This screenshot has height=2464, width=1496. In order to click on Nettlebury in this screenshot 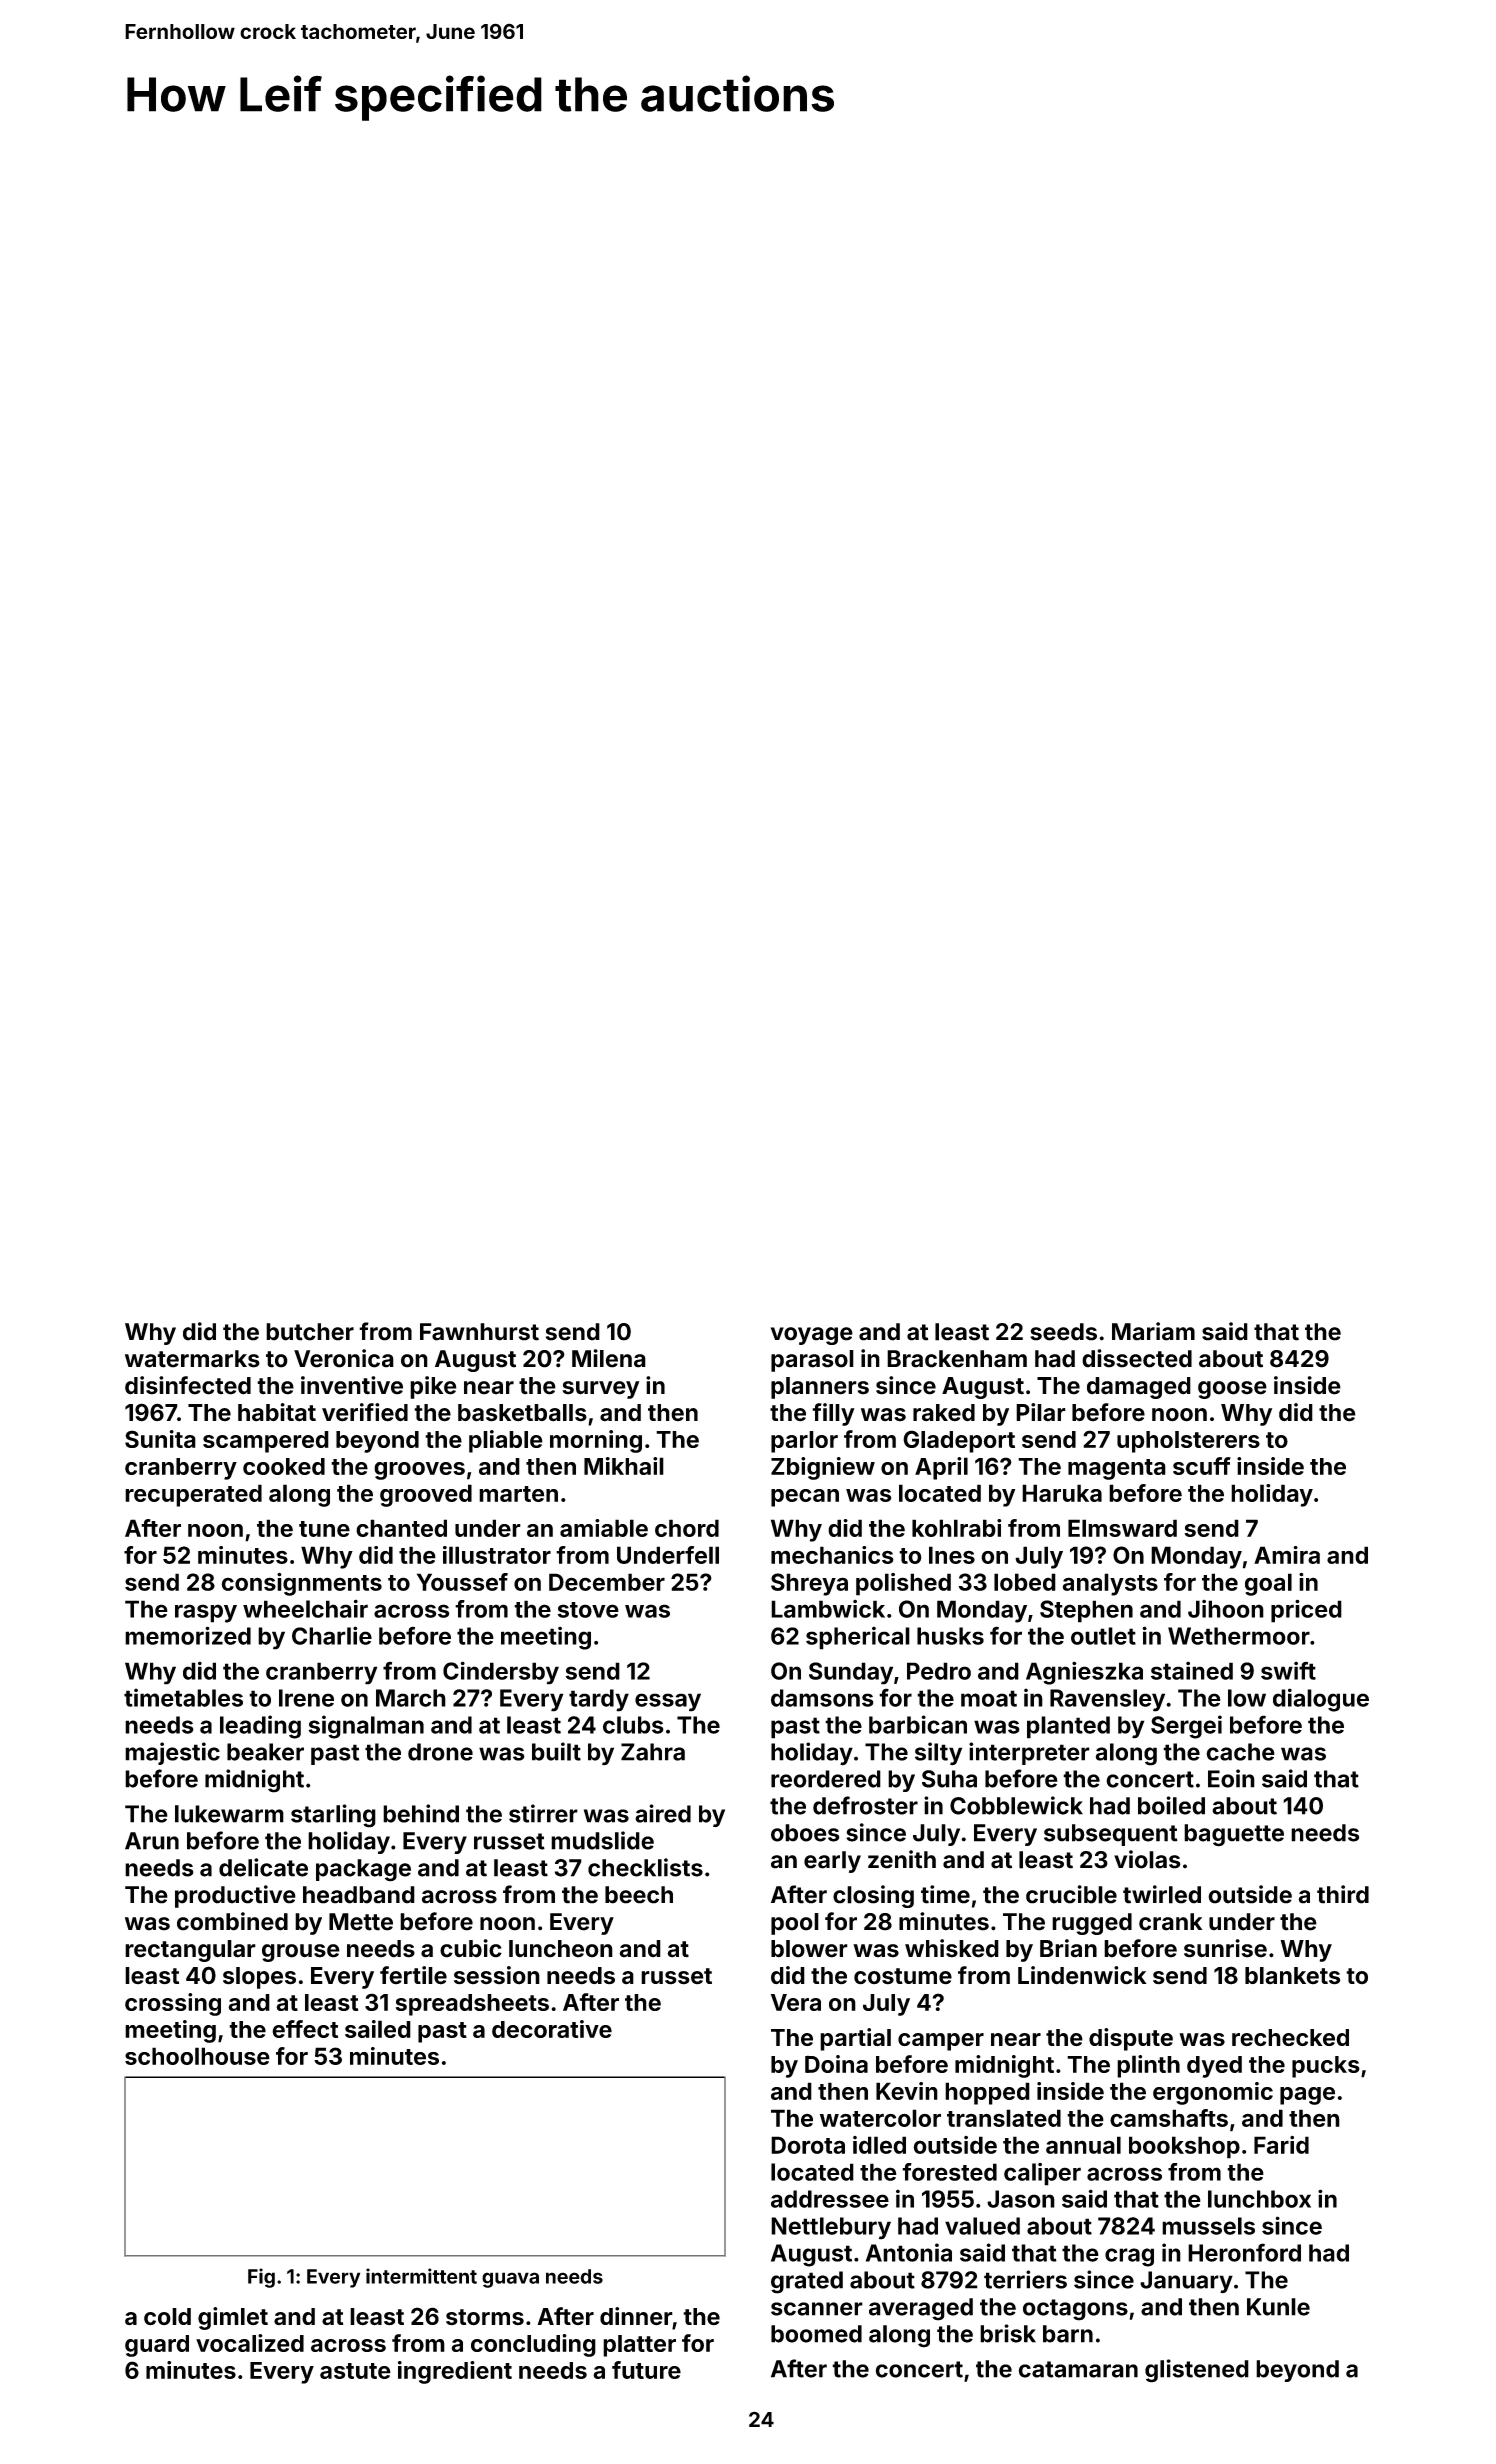, I will do `click(831, 2228)`.
